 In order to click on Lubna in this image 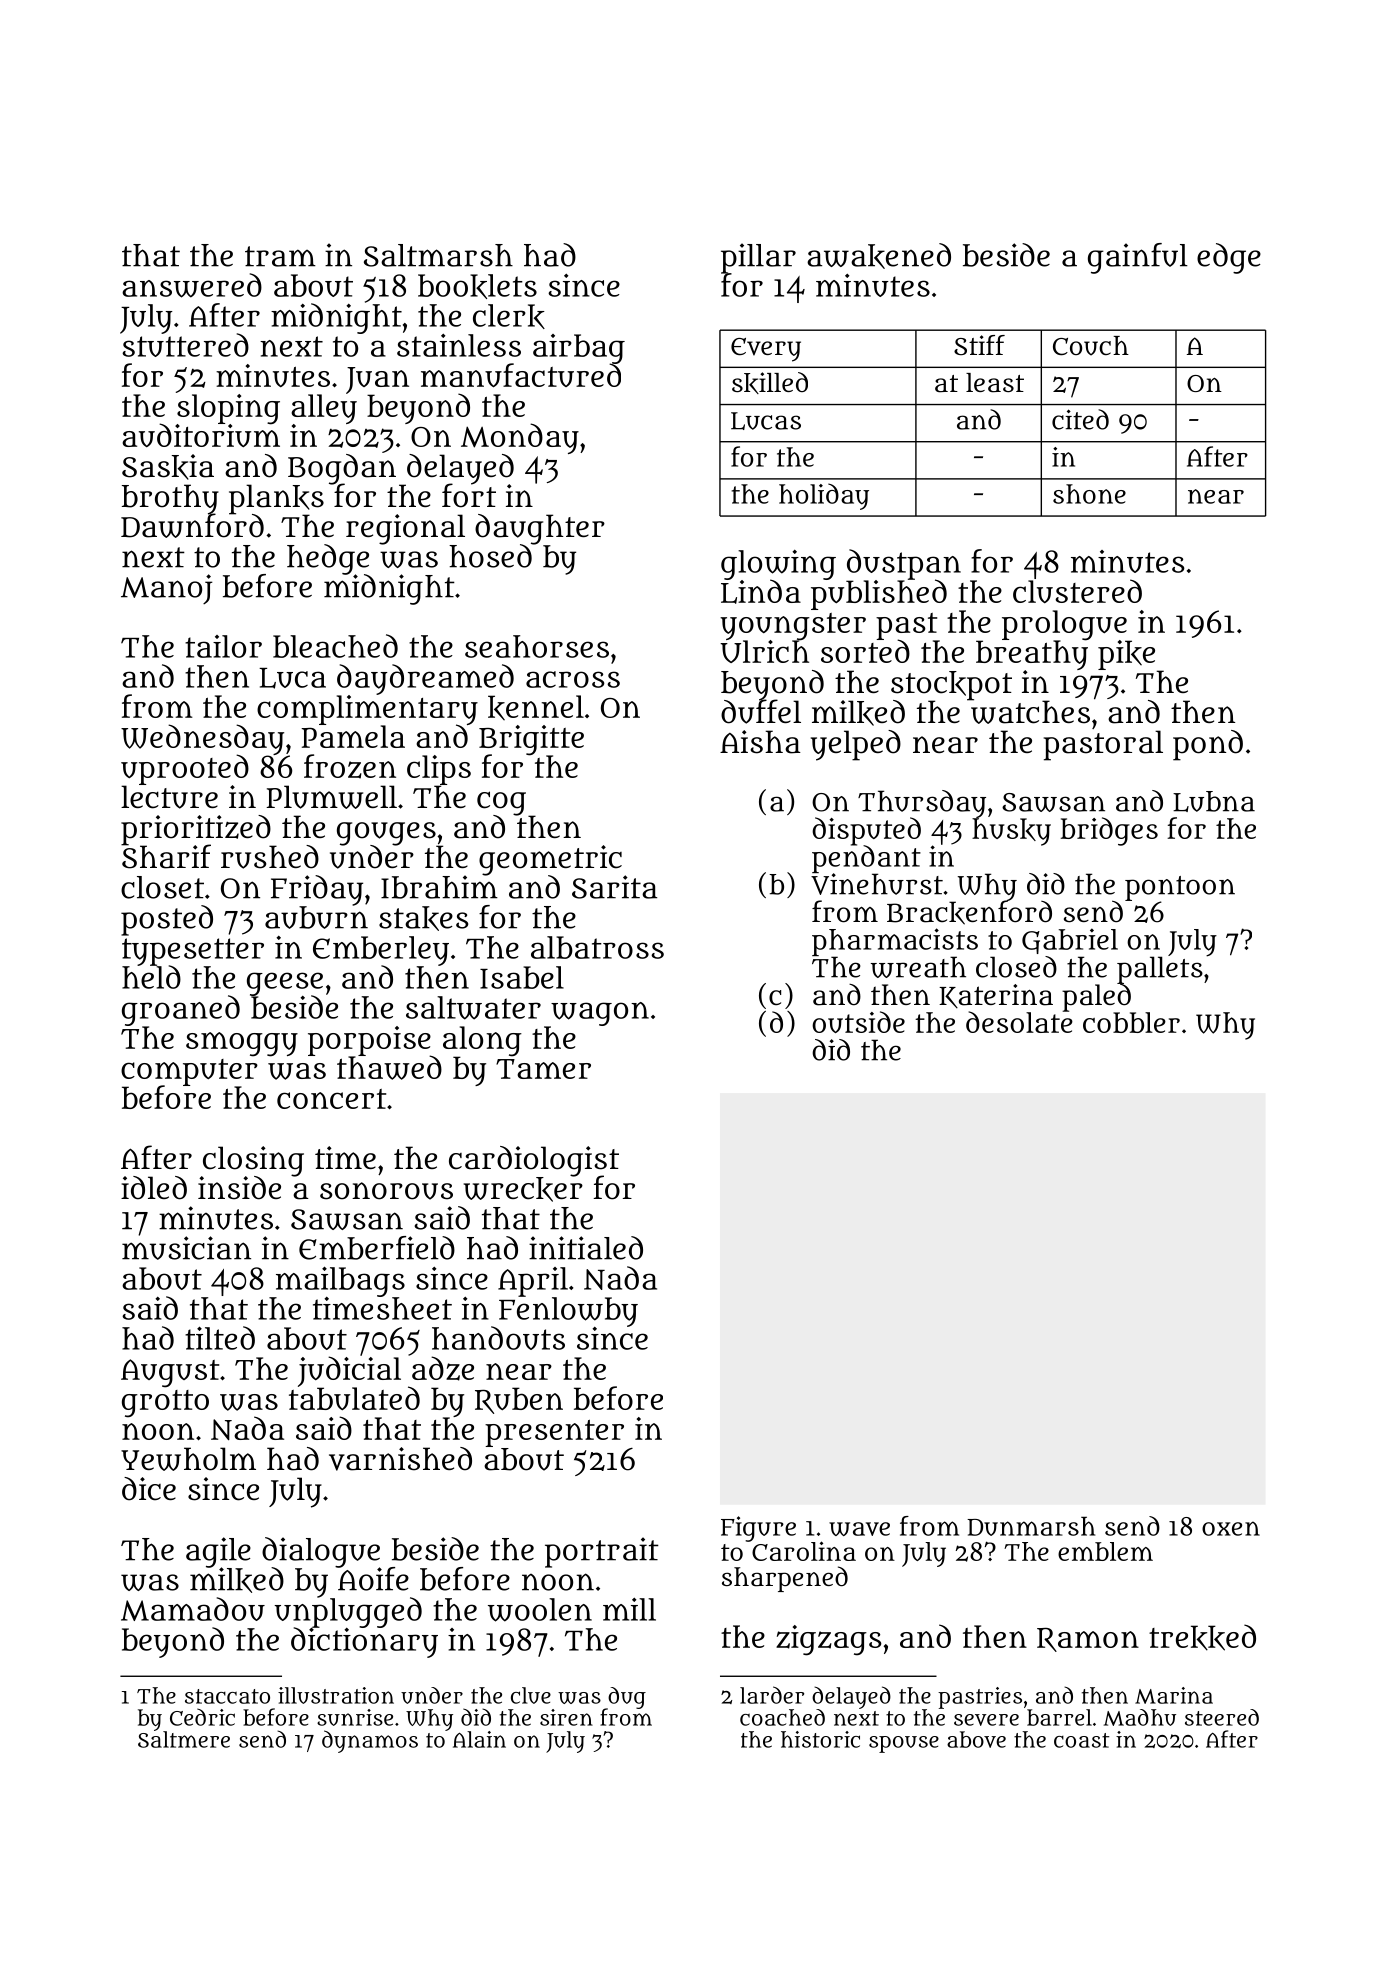, I will do `click(1214, 801)`.
